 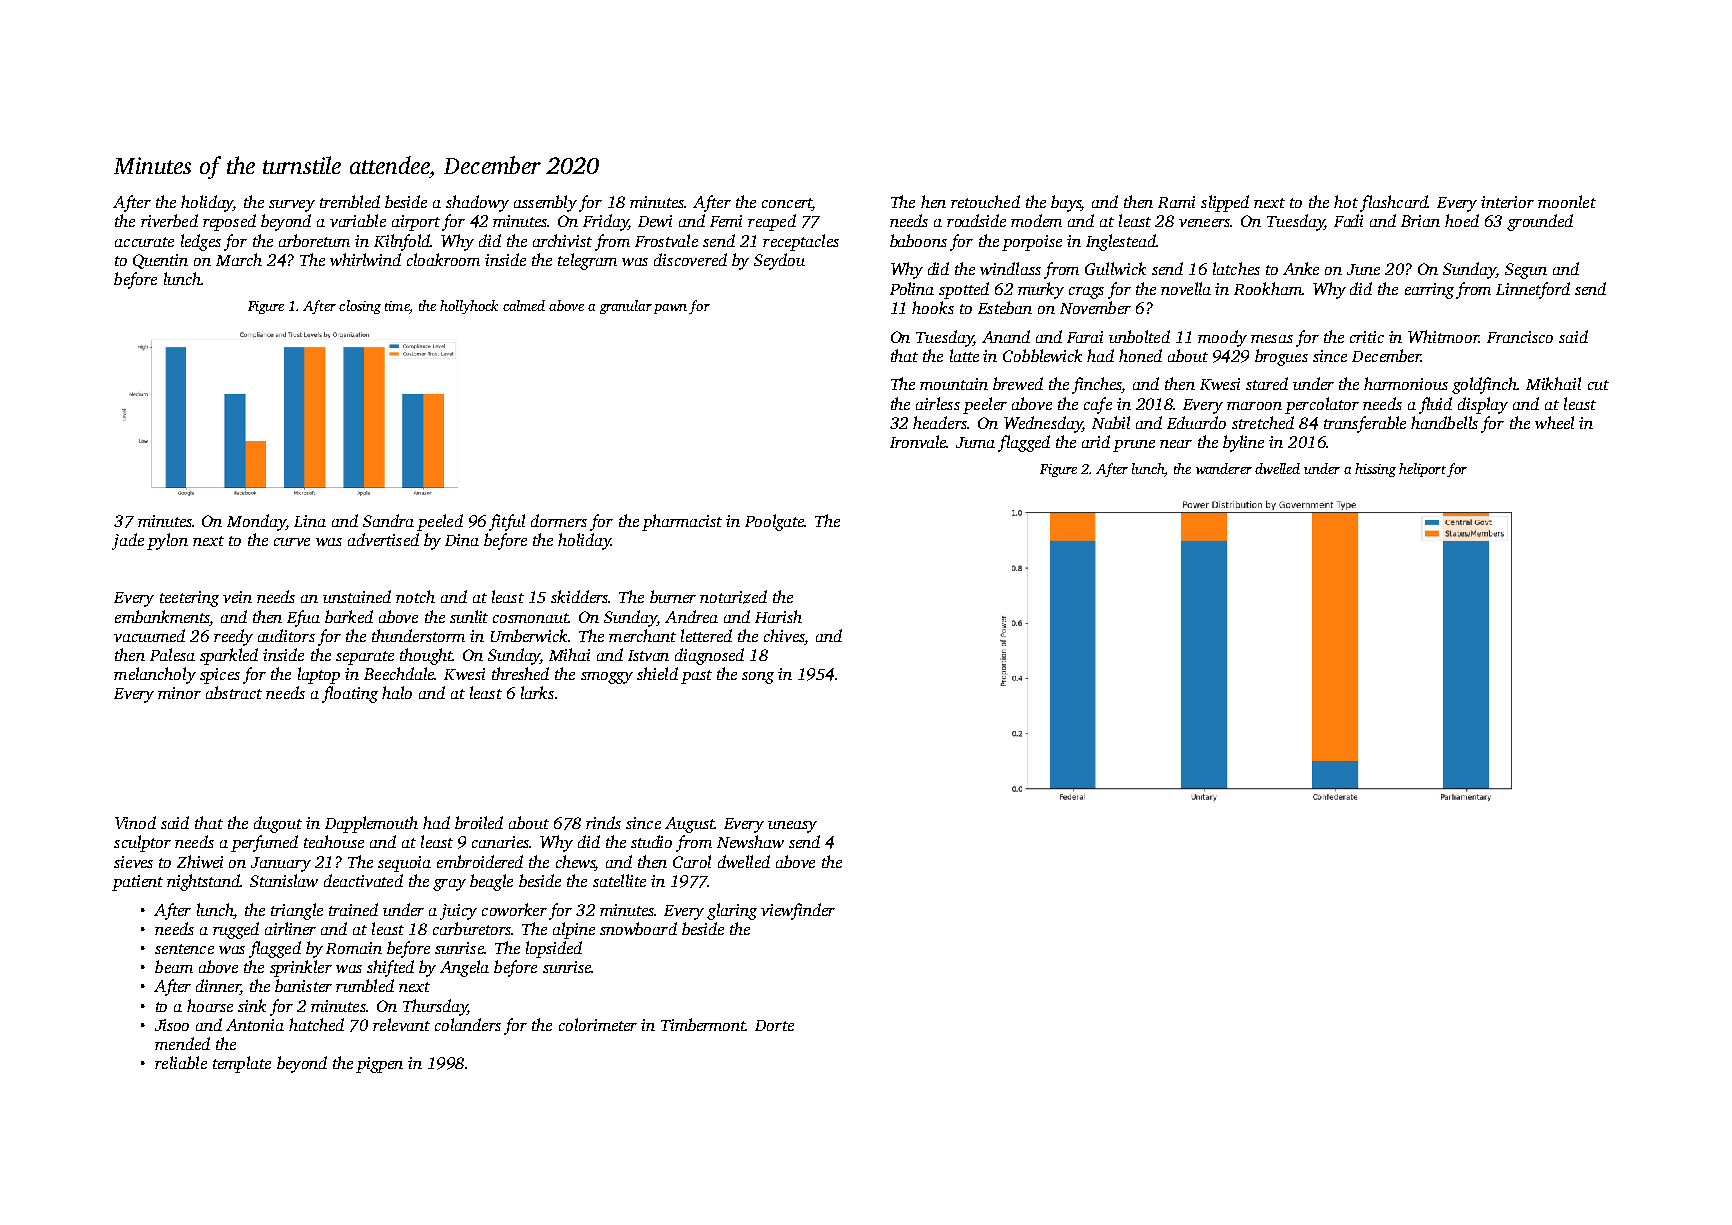 What do you see at coordinates (774, 1025) in the screenshot?
I see `Dorte` at bounding box center [774, 1025].
